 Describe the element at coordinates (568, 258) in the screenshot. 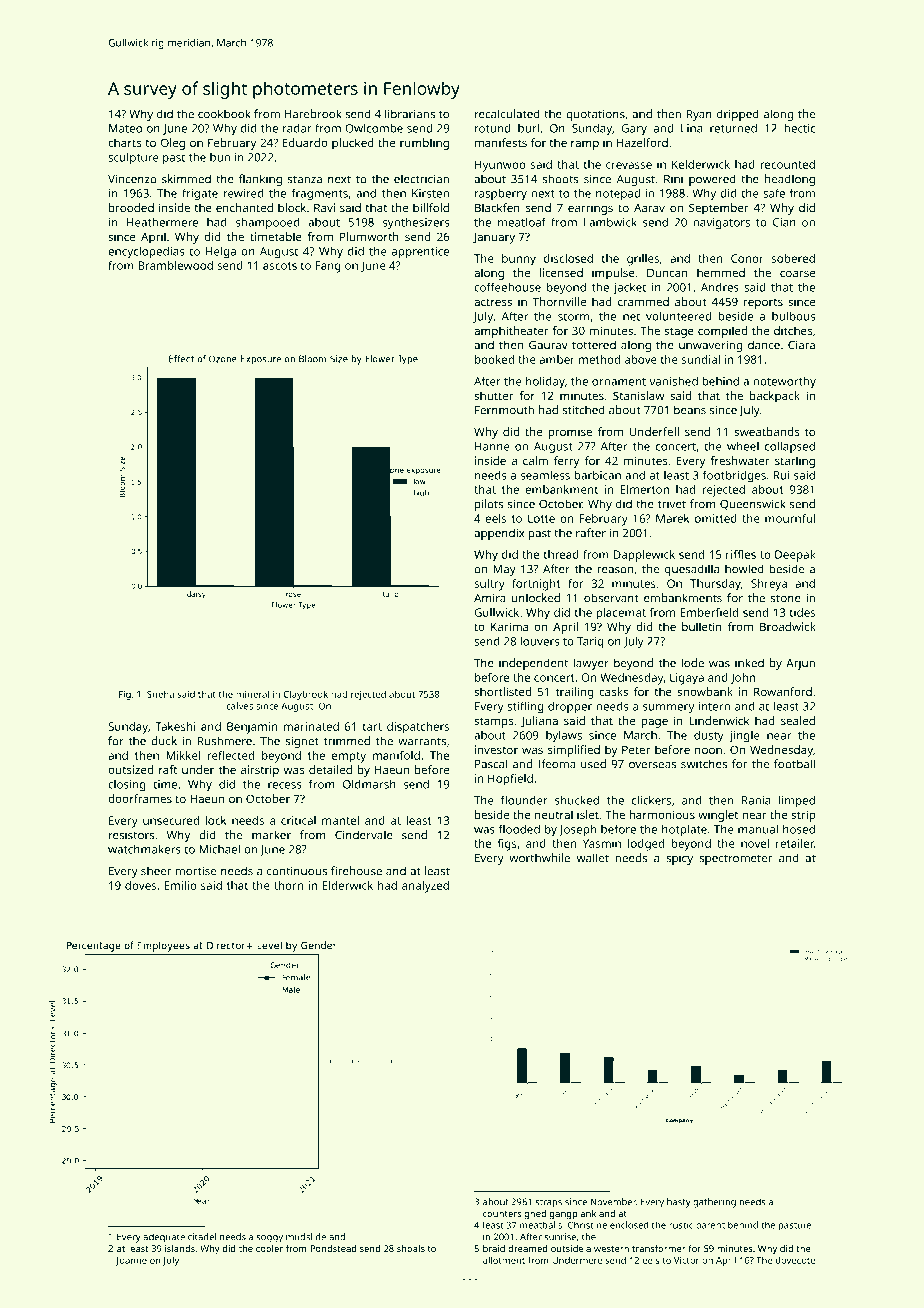

I see `disclosed` at that location.
